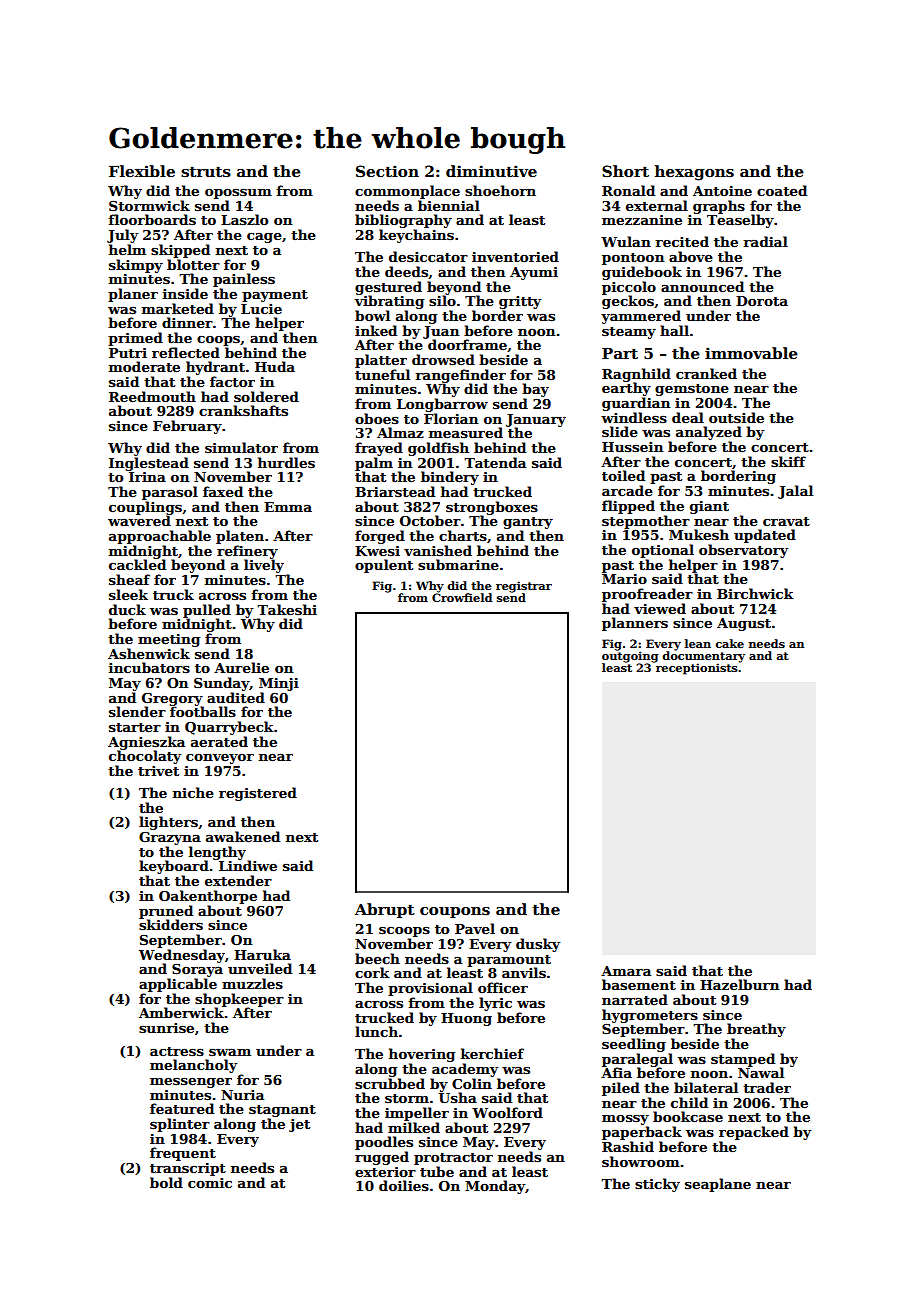 This page has width=924, height=1308. What do you see at coordinates (177, 1051) in the page?
I see `actress` at bounding box center [177, 1051].
